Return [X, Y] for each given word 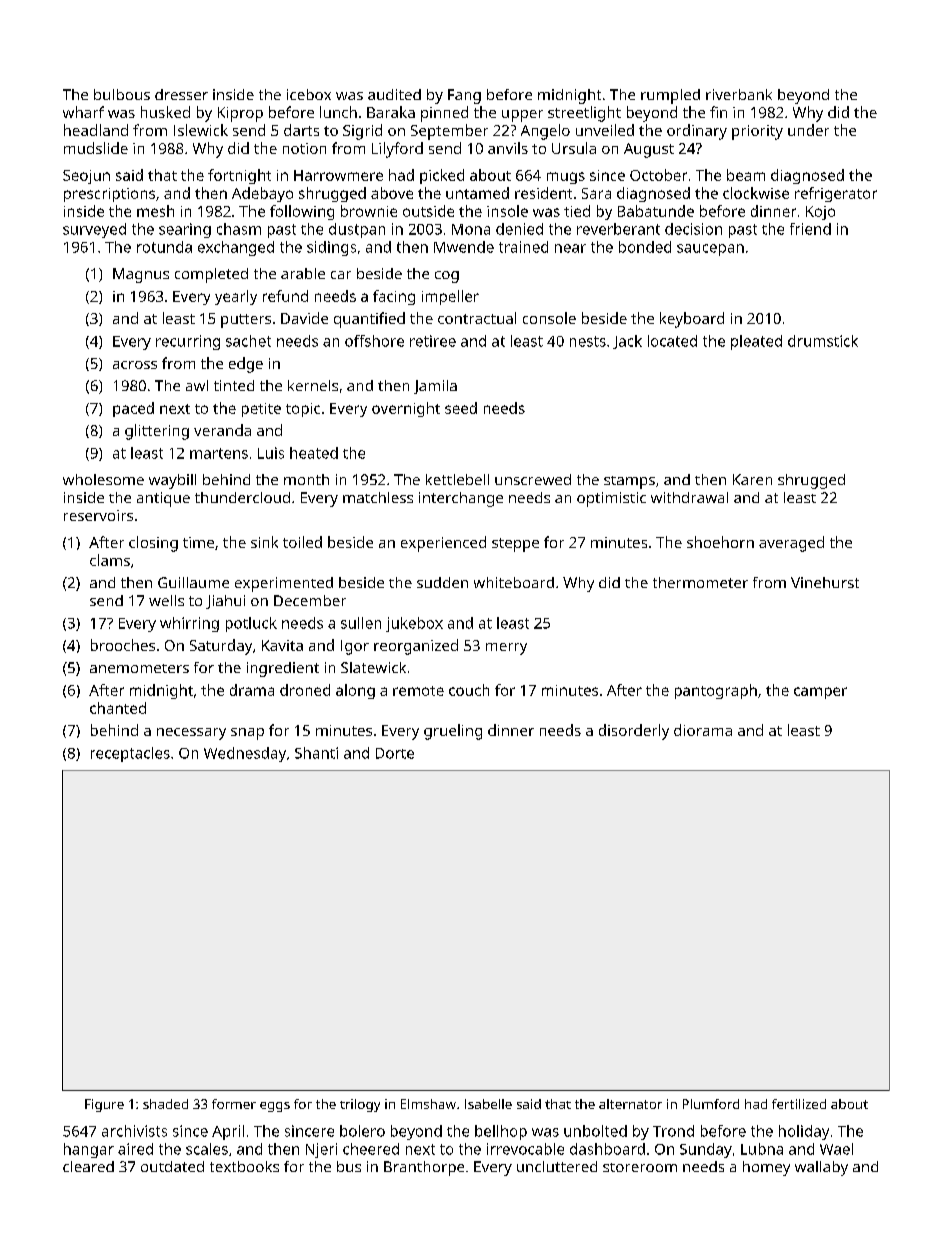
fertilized [799, 1104]
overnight [406, 409]
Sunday [706, 1150]
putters [246, 321]
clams [110, 560]
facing [394, 297]
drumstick [823, 341]
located [672, 341]
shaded [165, 1104]
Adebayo [262, 194]
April [228, 1132]
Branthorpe [424, 1168]
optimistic [611, 499]
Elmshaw [428, 1104]
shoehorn [720, 542]
